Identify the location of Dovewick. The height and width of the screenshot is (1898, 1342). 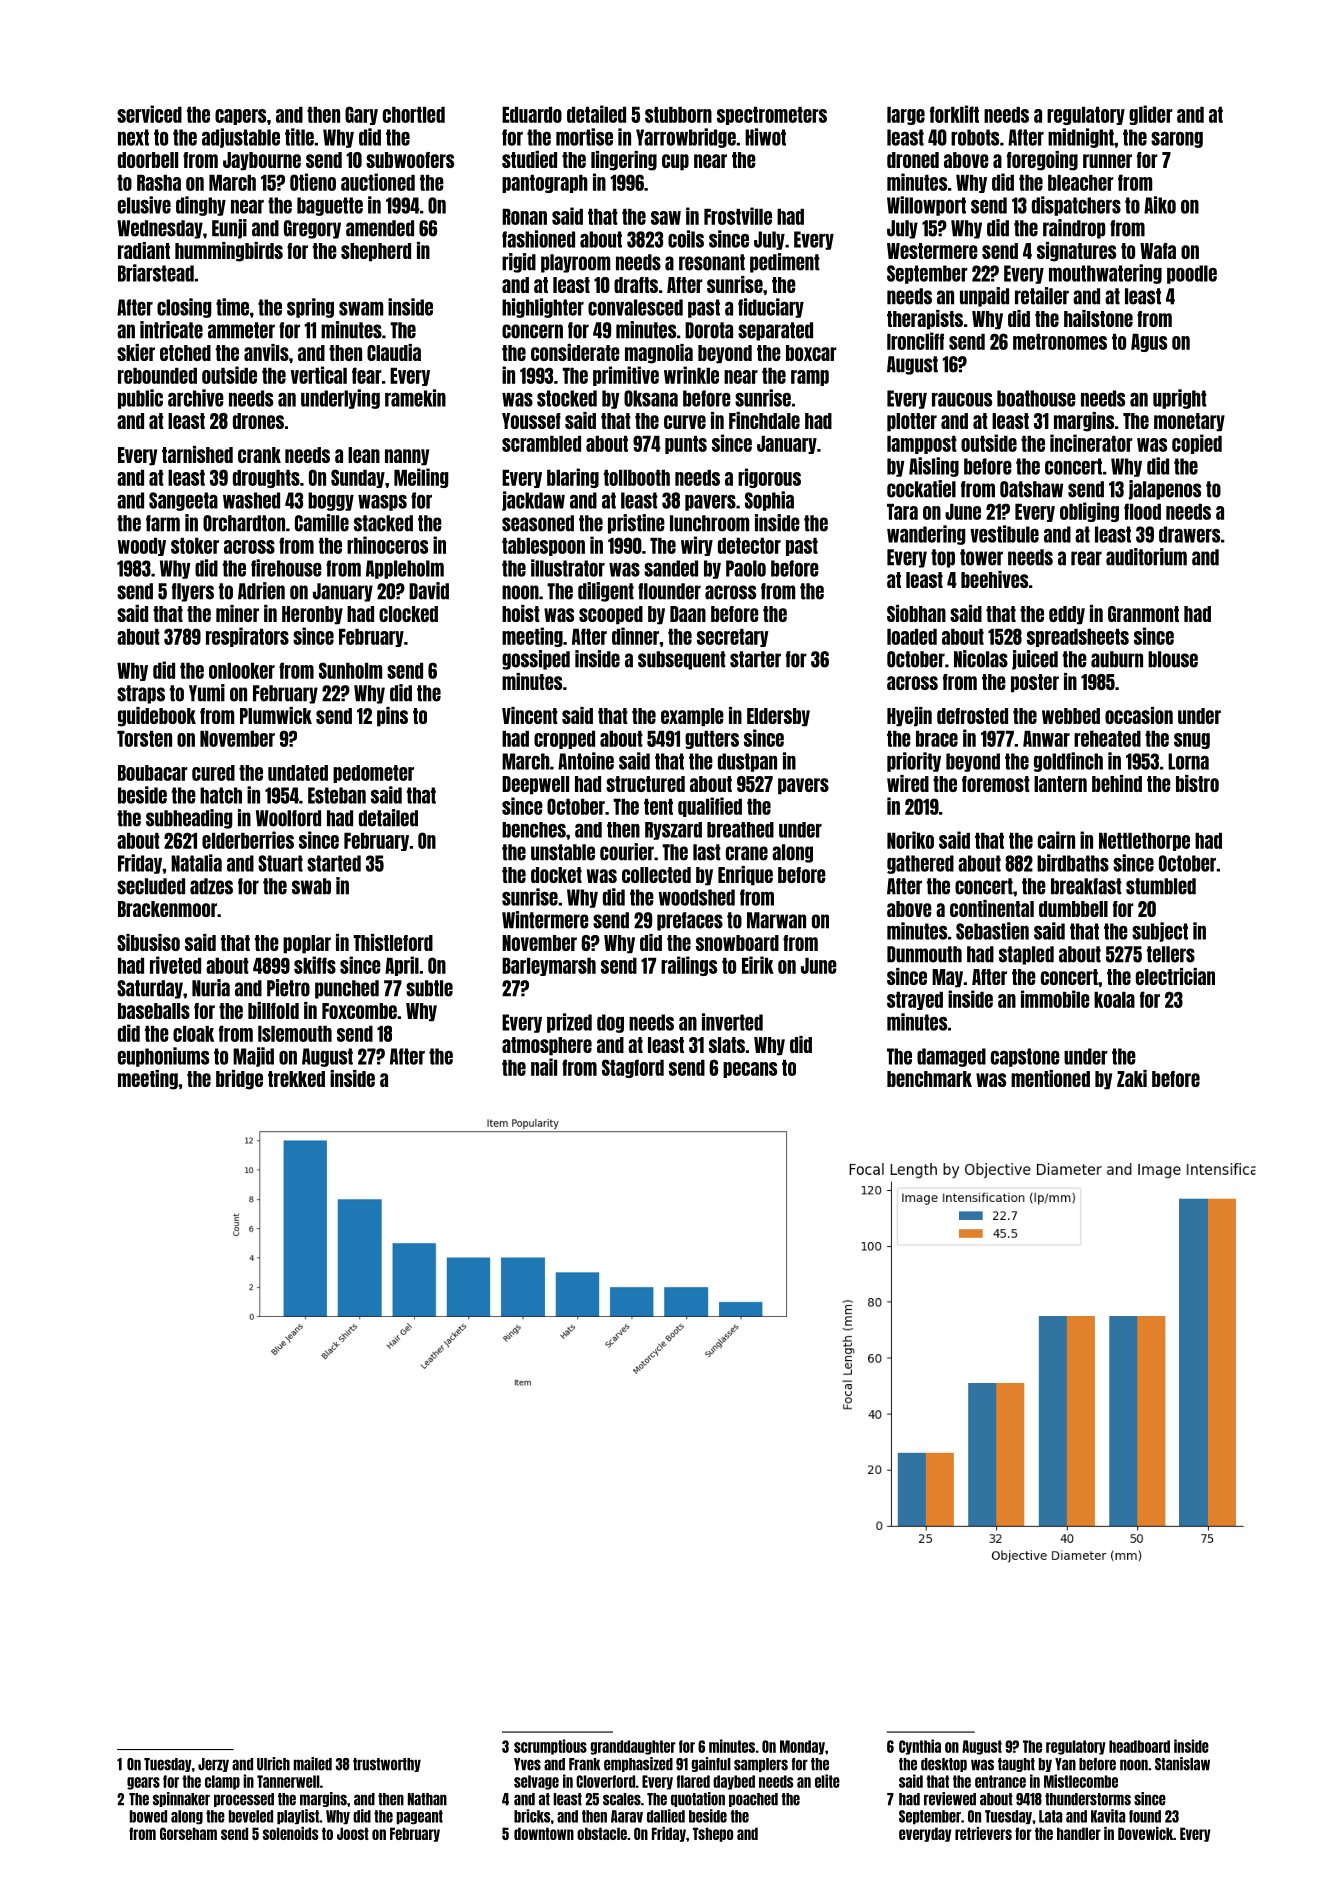
(1145, 1833).
